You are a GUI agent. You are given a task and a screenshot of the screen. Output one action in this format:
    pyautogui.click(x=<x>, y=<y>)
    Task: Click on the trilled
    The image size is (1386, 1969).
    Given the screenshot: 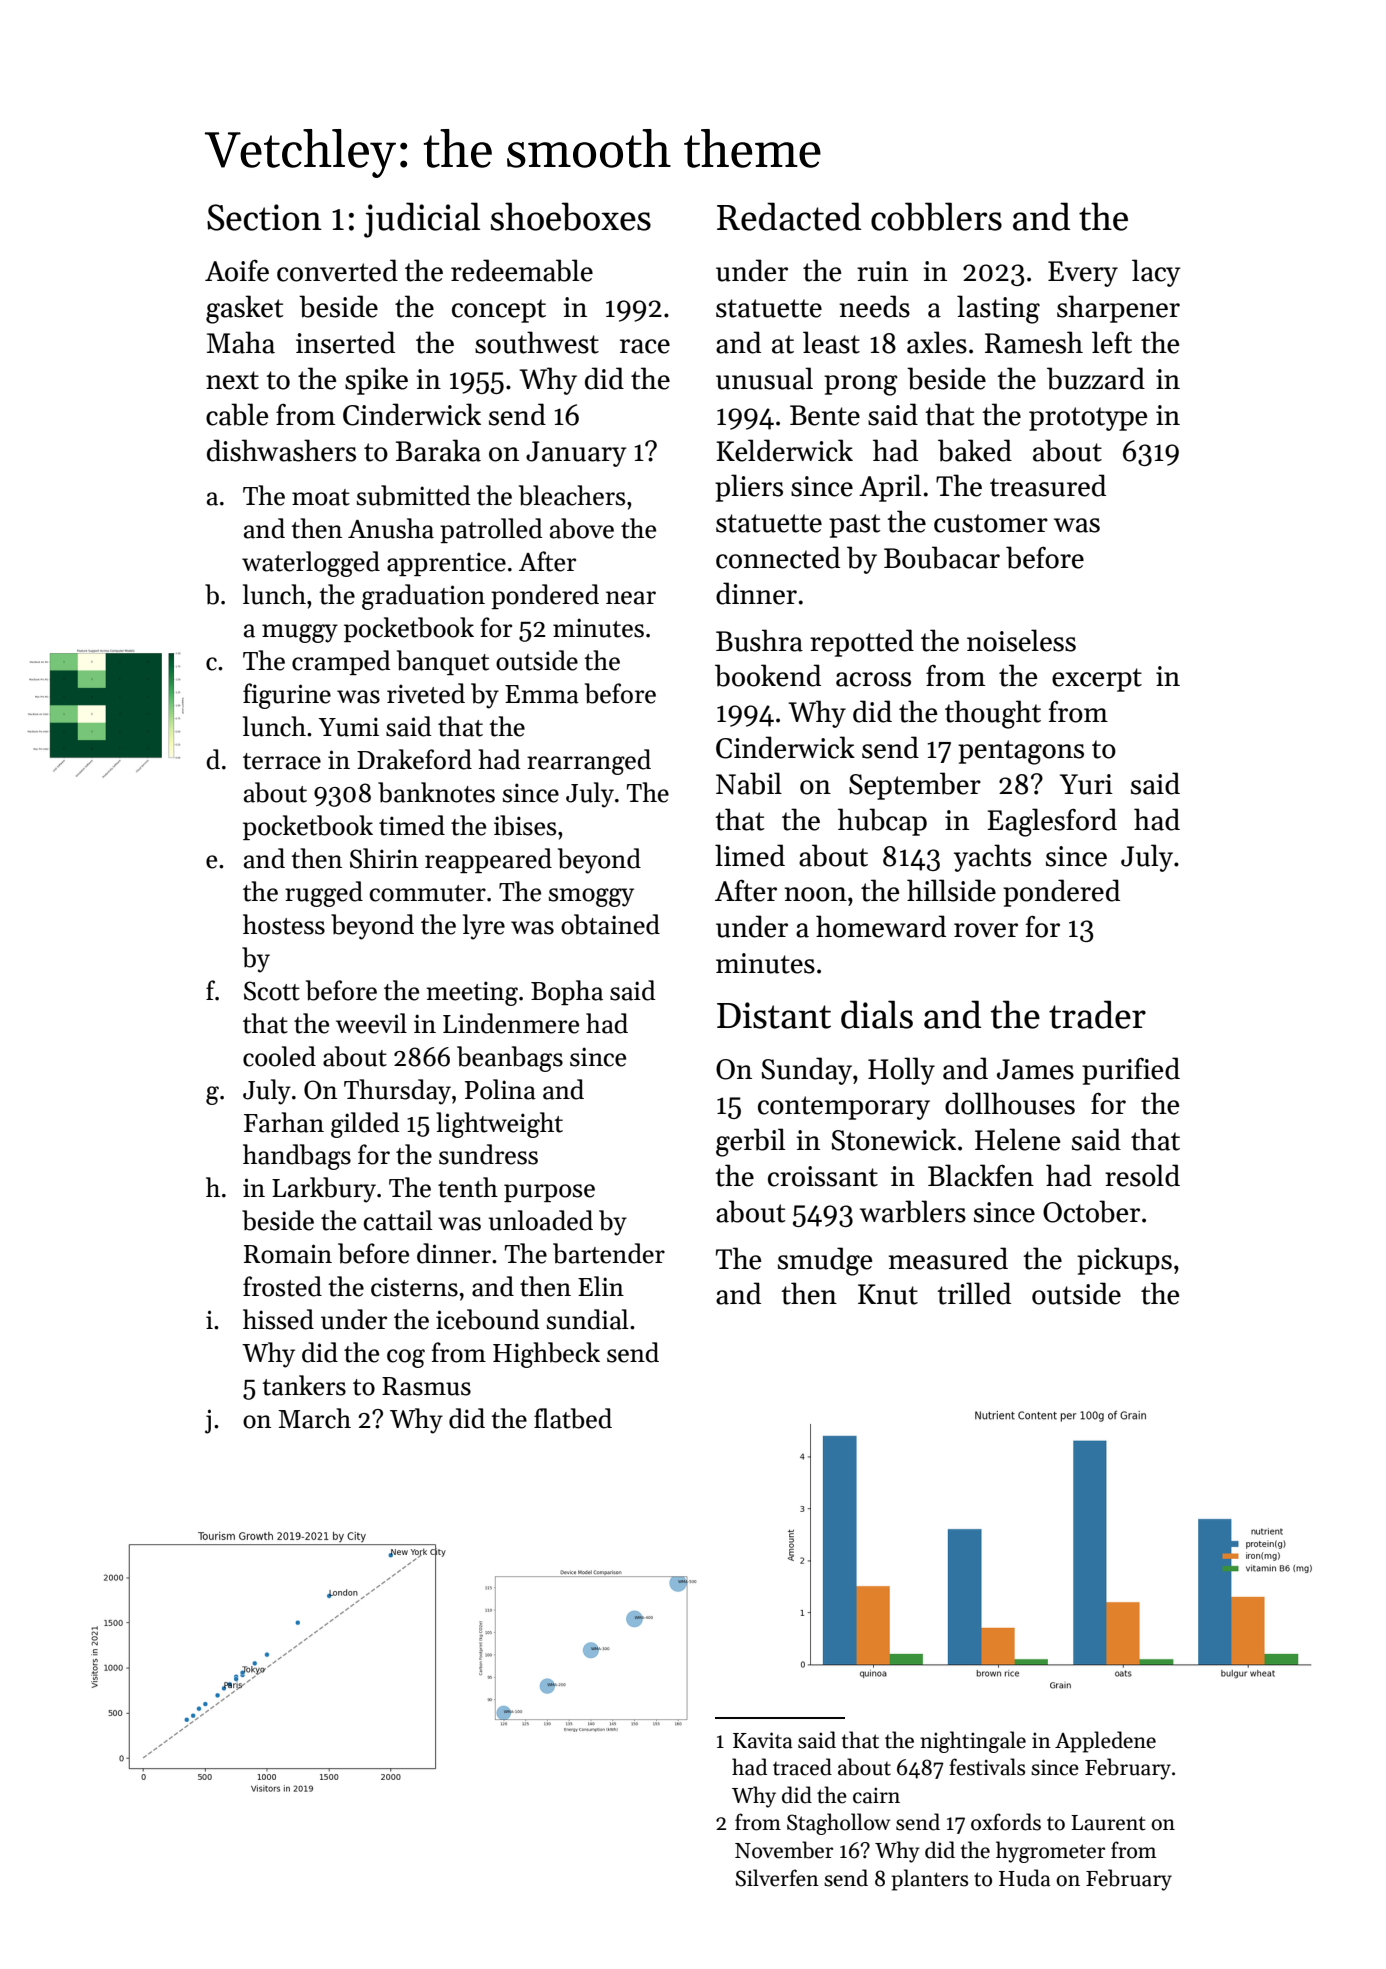 What is the action you would take?
    pyautogui.click(x=974, y=1293)
